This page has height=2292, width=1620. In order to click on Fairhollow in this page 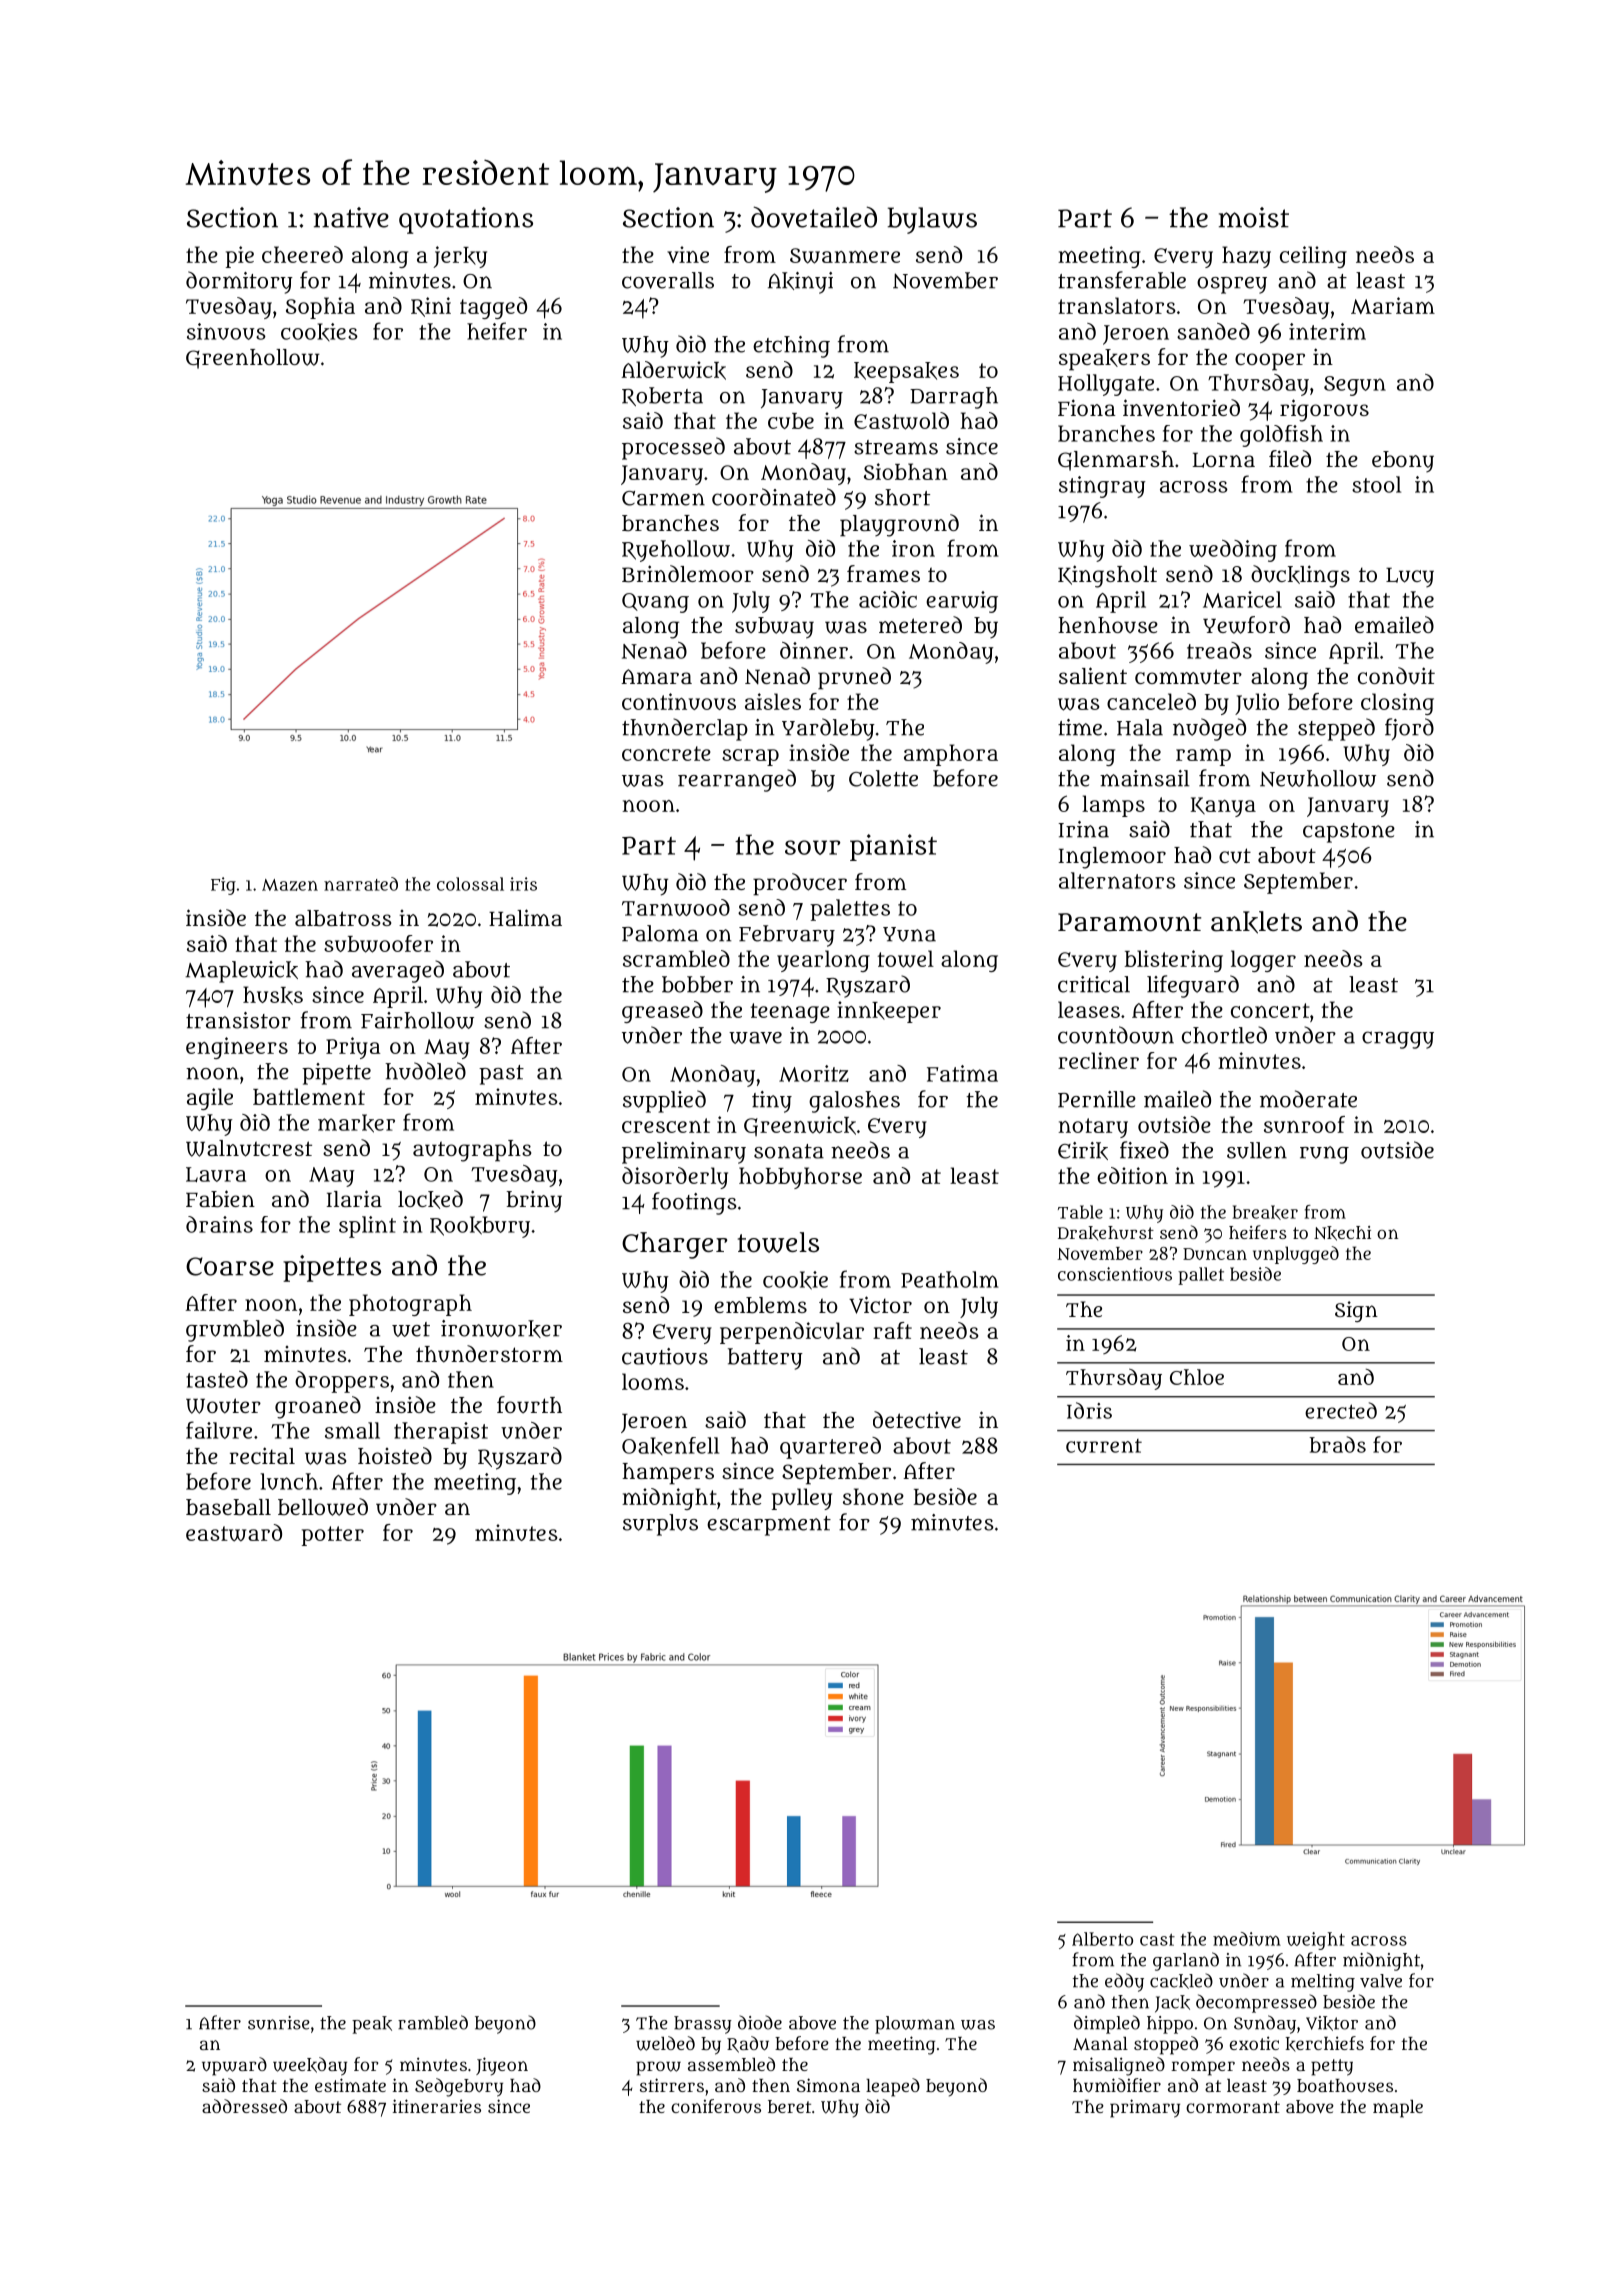, I will do `click(417, 1020)`.
